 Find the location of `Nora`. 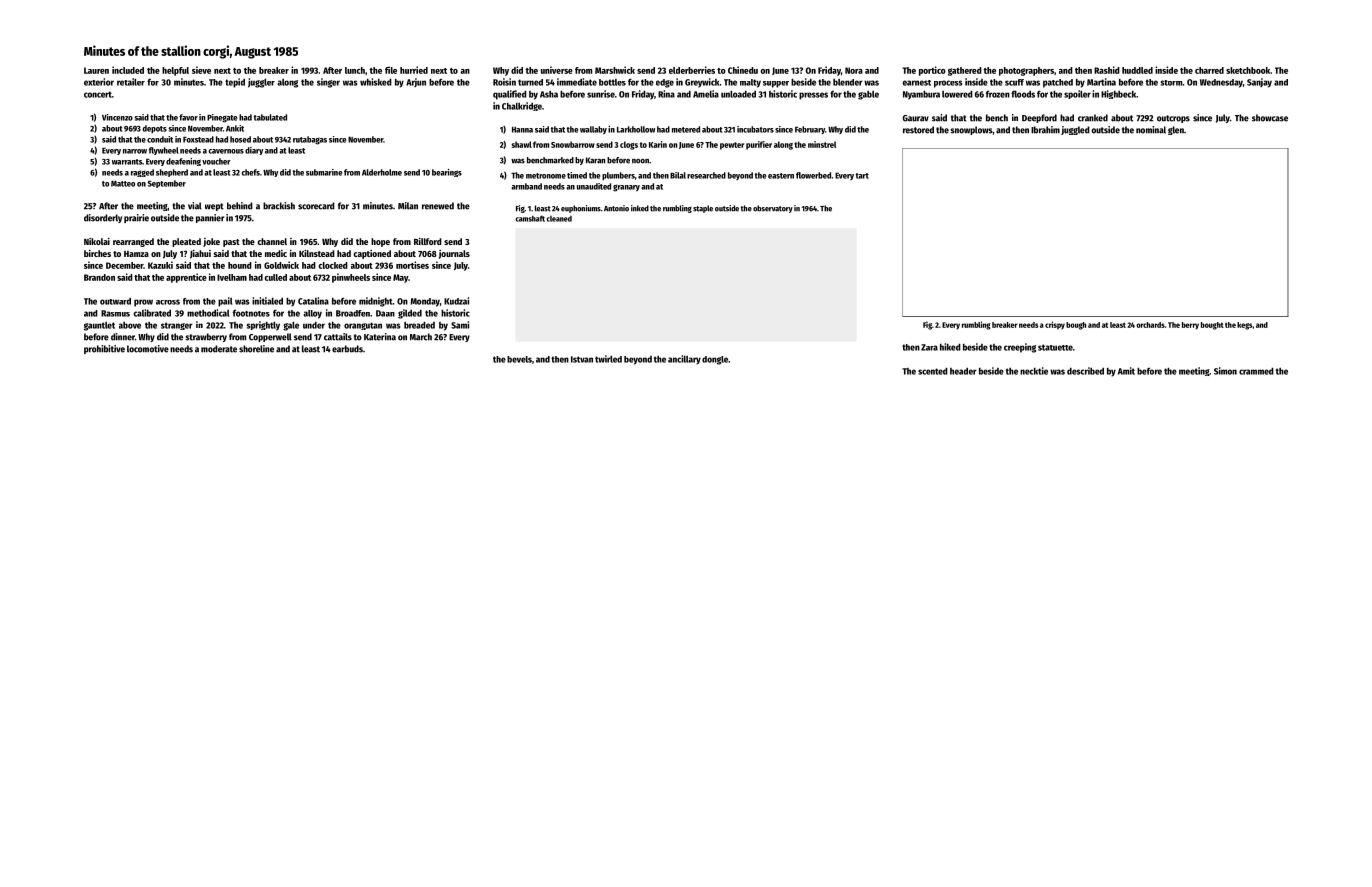

Nora is located at coordinates (854, 70).
